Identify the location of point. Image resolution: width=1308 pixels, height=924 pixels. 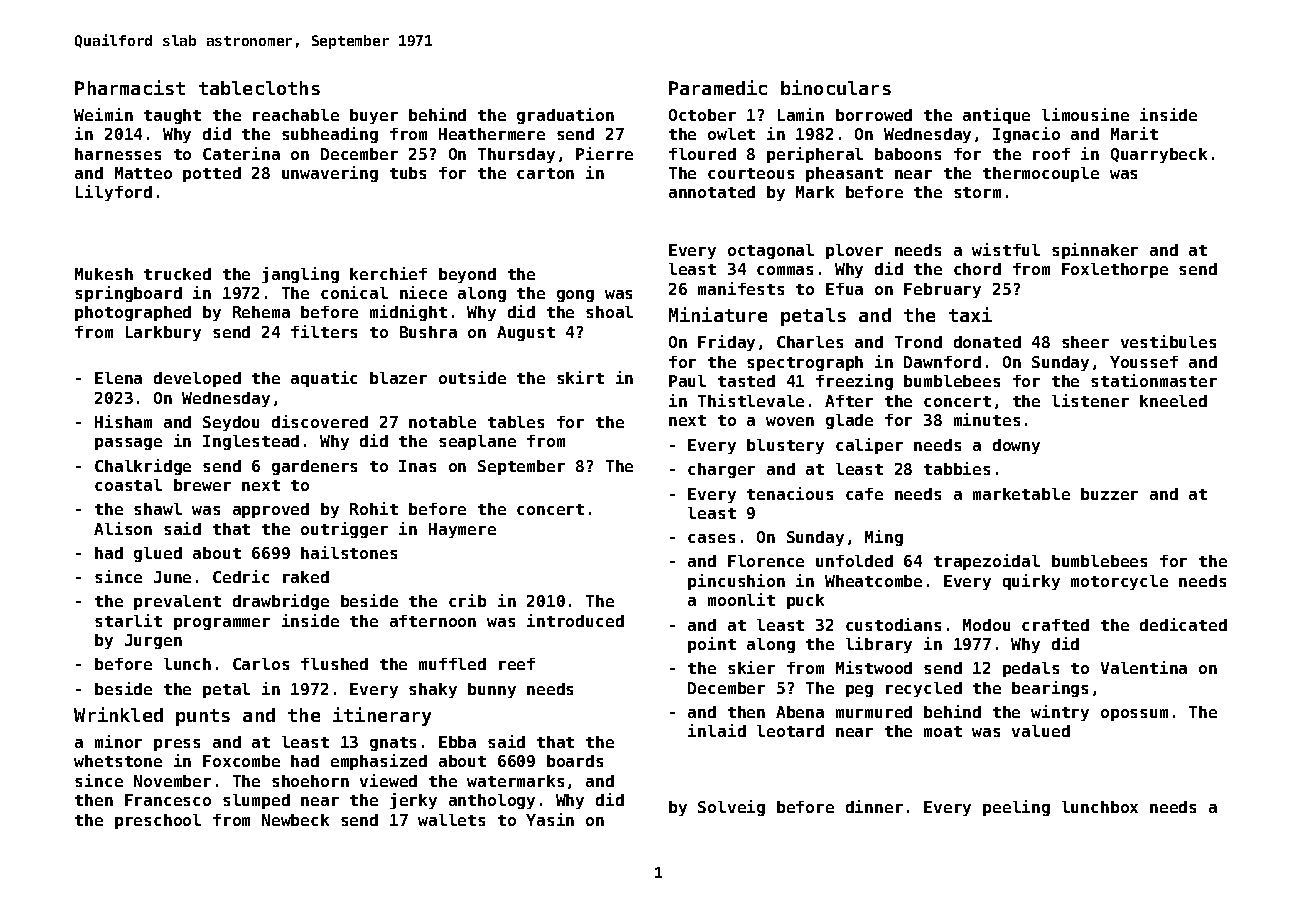
(712, 645).
